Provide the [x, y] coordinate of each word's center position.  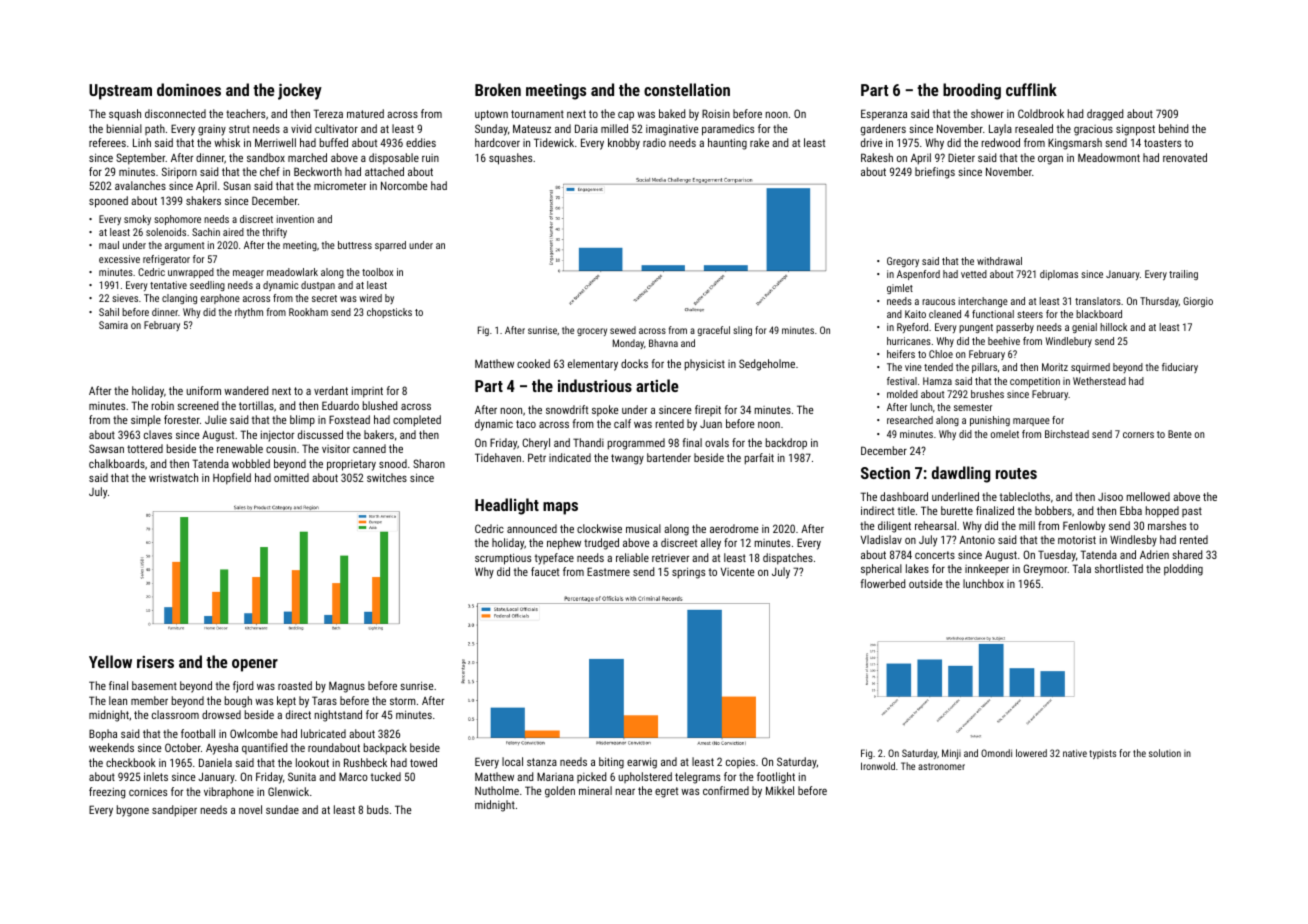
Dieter [961, 157]
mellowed [1148, 496]
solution [1165, 753]
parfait [759, 459]
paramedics [728, 130]
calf [622, 423]
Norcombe [404, 185]
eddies [421, 142]
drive [871, 142]
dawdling [961, 474]
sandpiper [174, 811]
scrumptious [503, 559]
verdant [331, 390]
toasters [1162, 143]
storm [403, 701]
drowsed [221, 714]
